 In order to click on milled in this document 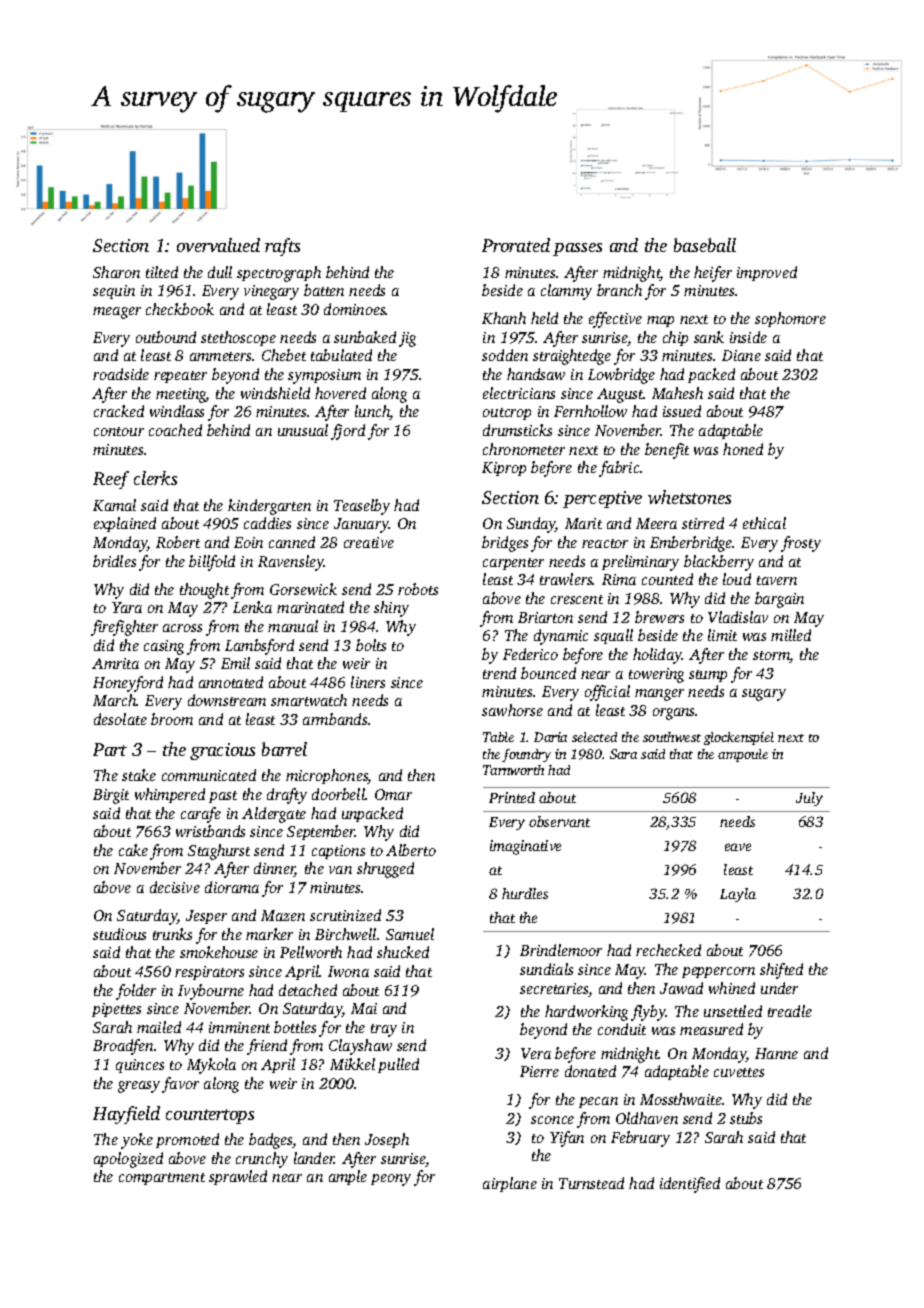, I will do `click(791, 635)`.
